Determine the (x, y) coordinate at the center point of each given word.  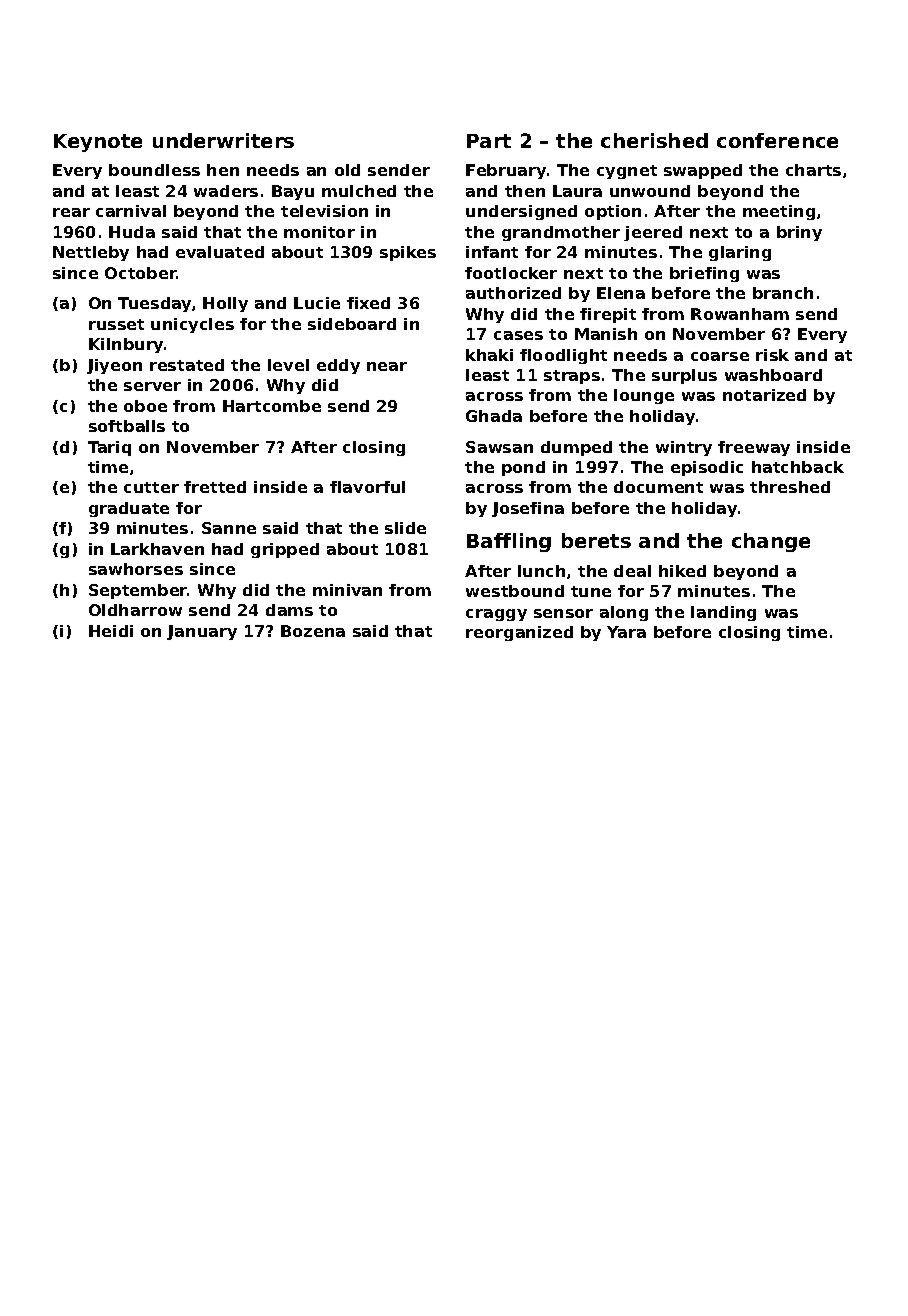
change (771, 542)
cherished (654, 140)
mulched (359, 191)
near (387, 366)
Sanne (229, 528)
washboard (773, 375)
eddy (338, 366)
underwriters (223, 140)
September (138, 591)
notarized (764, 395)
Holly (225, 304)
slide (405, 528)
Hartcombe (272, 406)
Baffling (509, 542)
